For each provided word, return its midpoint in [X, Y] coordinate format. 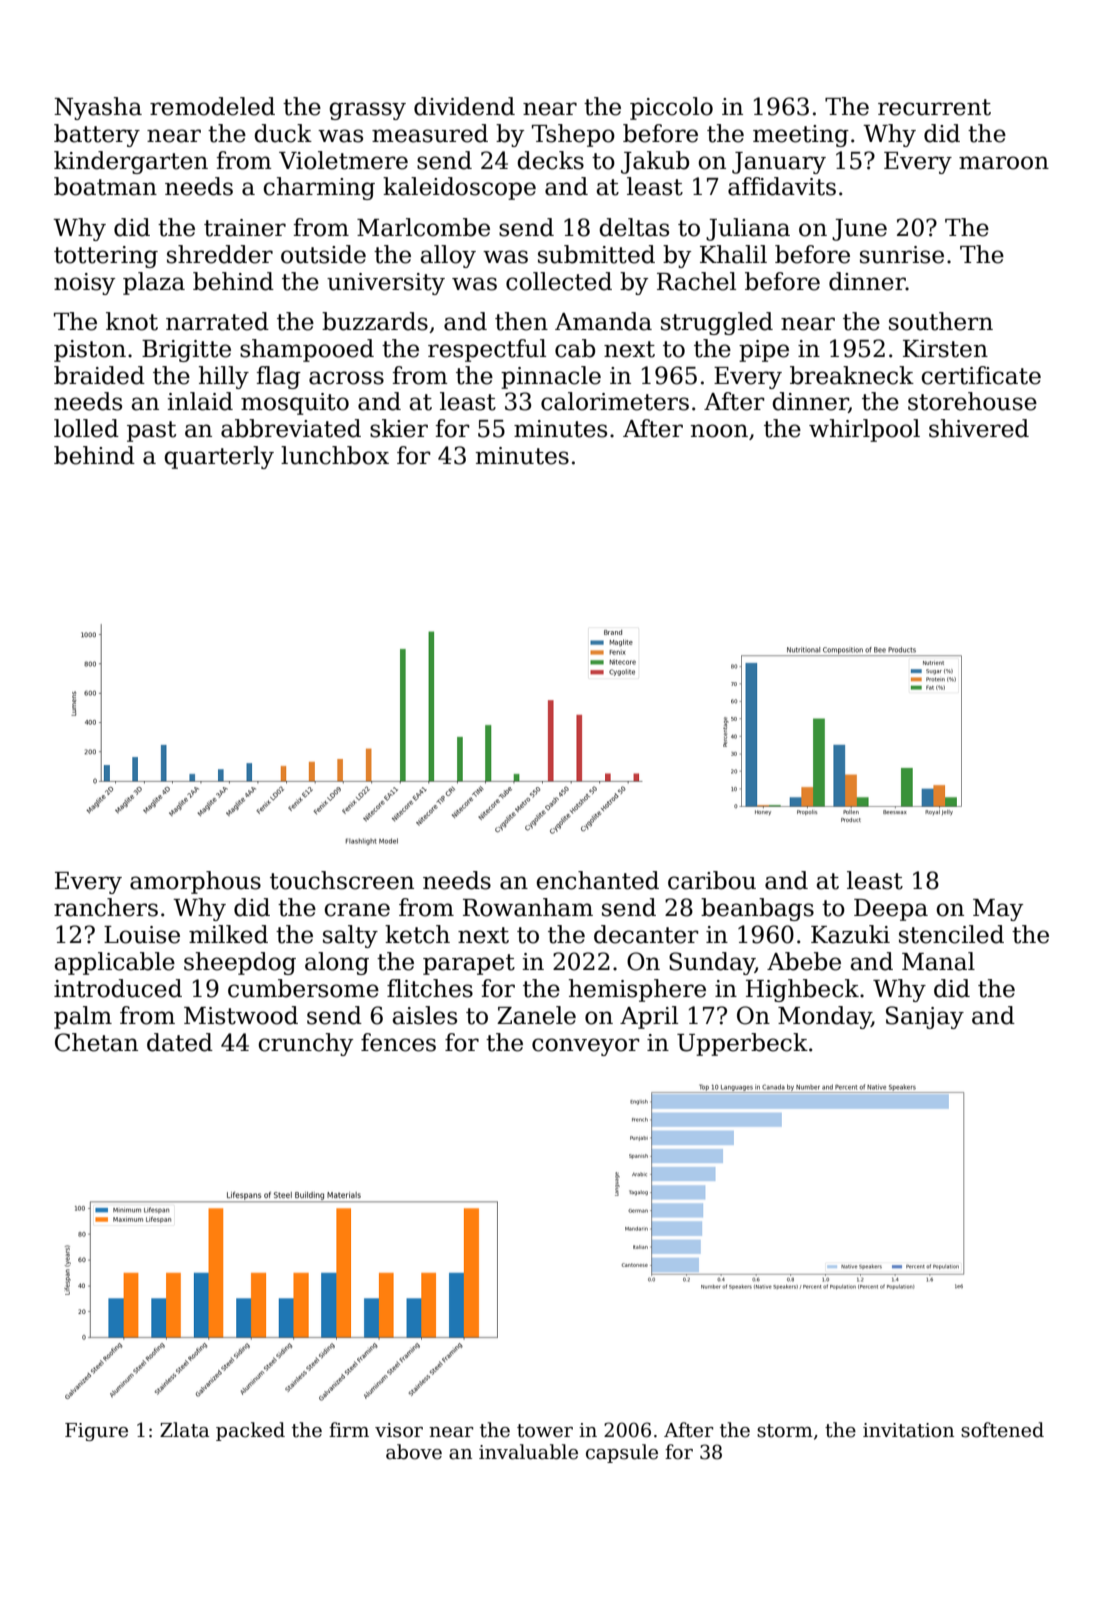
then [521, 321]
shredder [220, 254]
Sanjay [925, 1017]
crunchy [305, 1044]
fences [398, 1042]
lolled [86, 428]
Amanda [603, 321]
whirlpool [864, 430]
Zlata [185, 1430]
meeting [801, 136]
